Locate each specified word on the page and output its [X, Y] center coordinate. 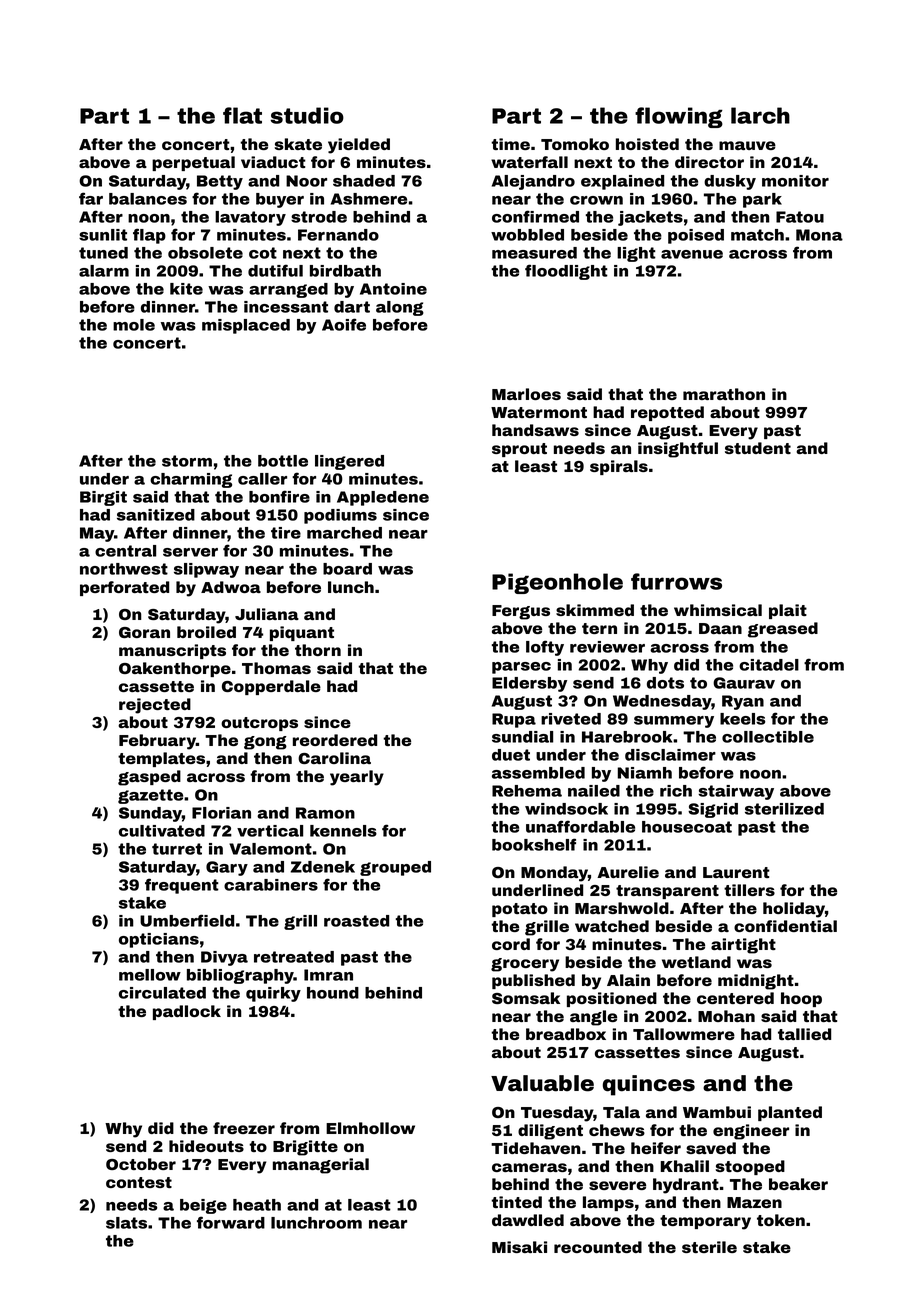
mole [134, 325]
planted [790, 1113]
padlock [187, 1012]
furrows [676, 581]
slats [126, 1223]
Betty [220, 182]
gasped [149, 778]
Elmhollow [370, 1128]
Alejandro [533, 182]
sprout [519, 450]
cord [511, 944]
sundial [522, 737]
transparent [667, 892]
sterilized [784, 809]
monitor [795, 181]
